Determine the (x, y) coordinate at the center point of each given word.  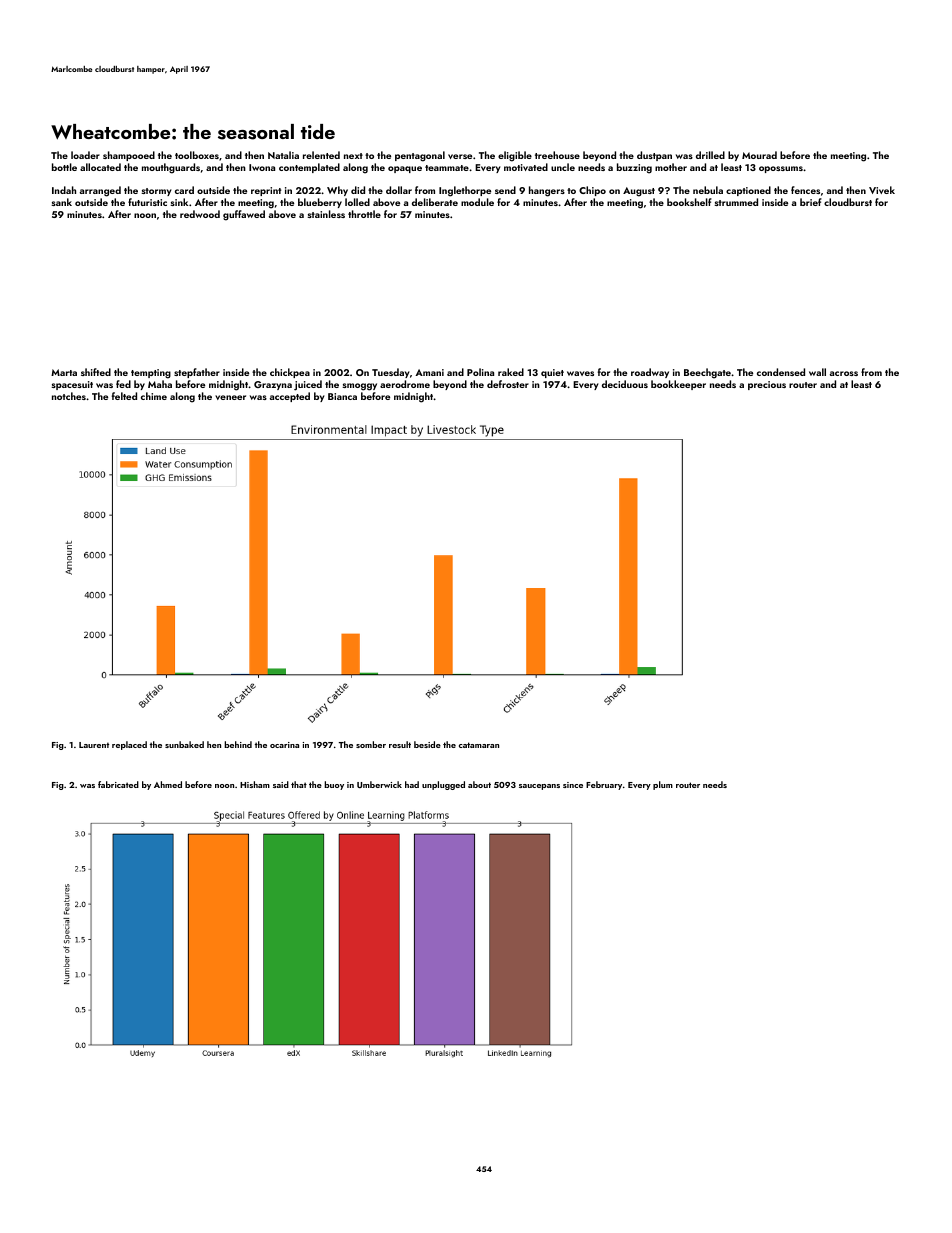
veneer (230, 397)
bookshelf (689, 202)
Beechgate (707, 373)
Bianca (342, 396)
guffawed (244, 215)
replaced (129, 745)
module (477, 202)
